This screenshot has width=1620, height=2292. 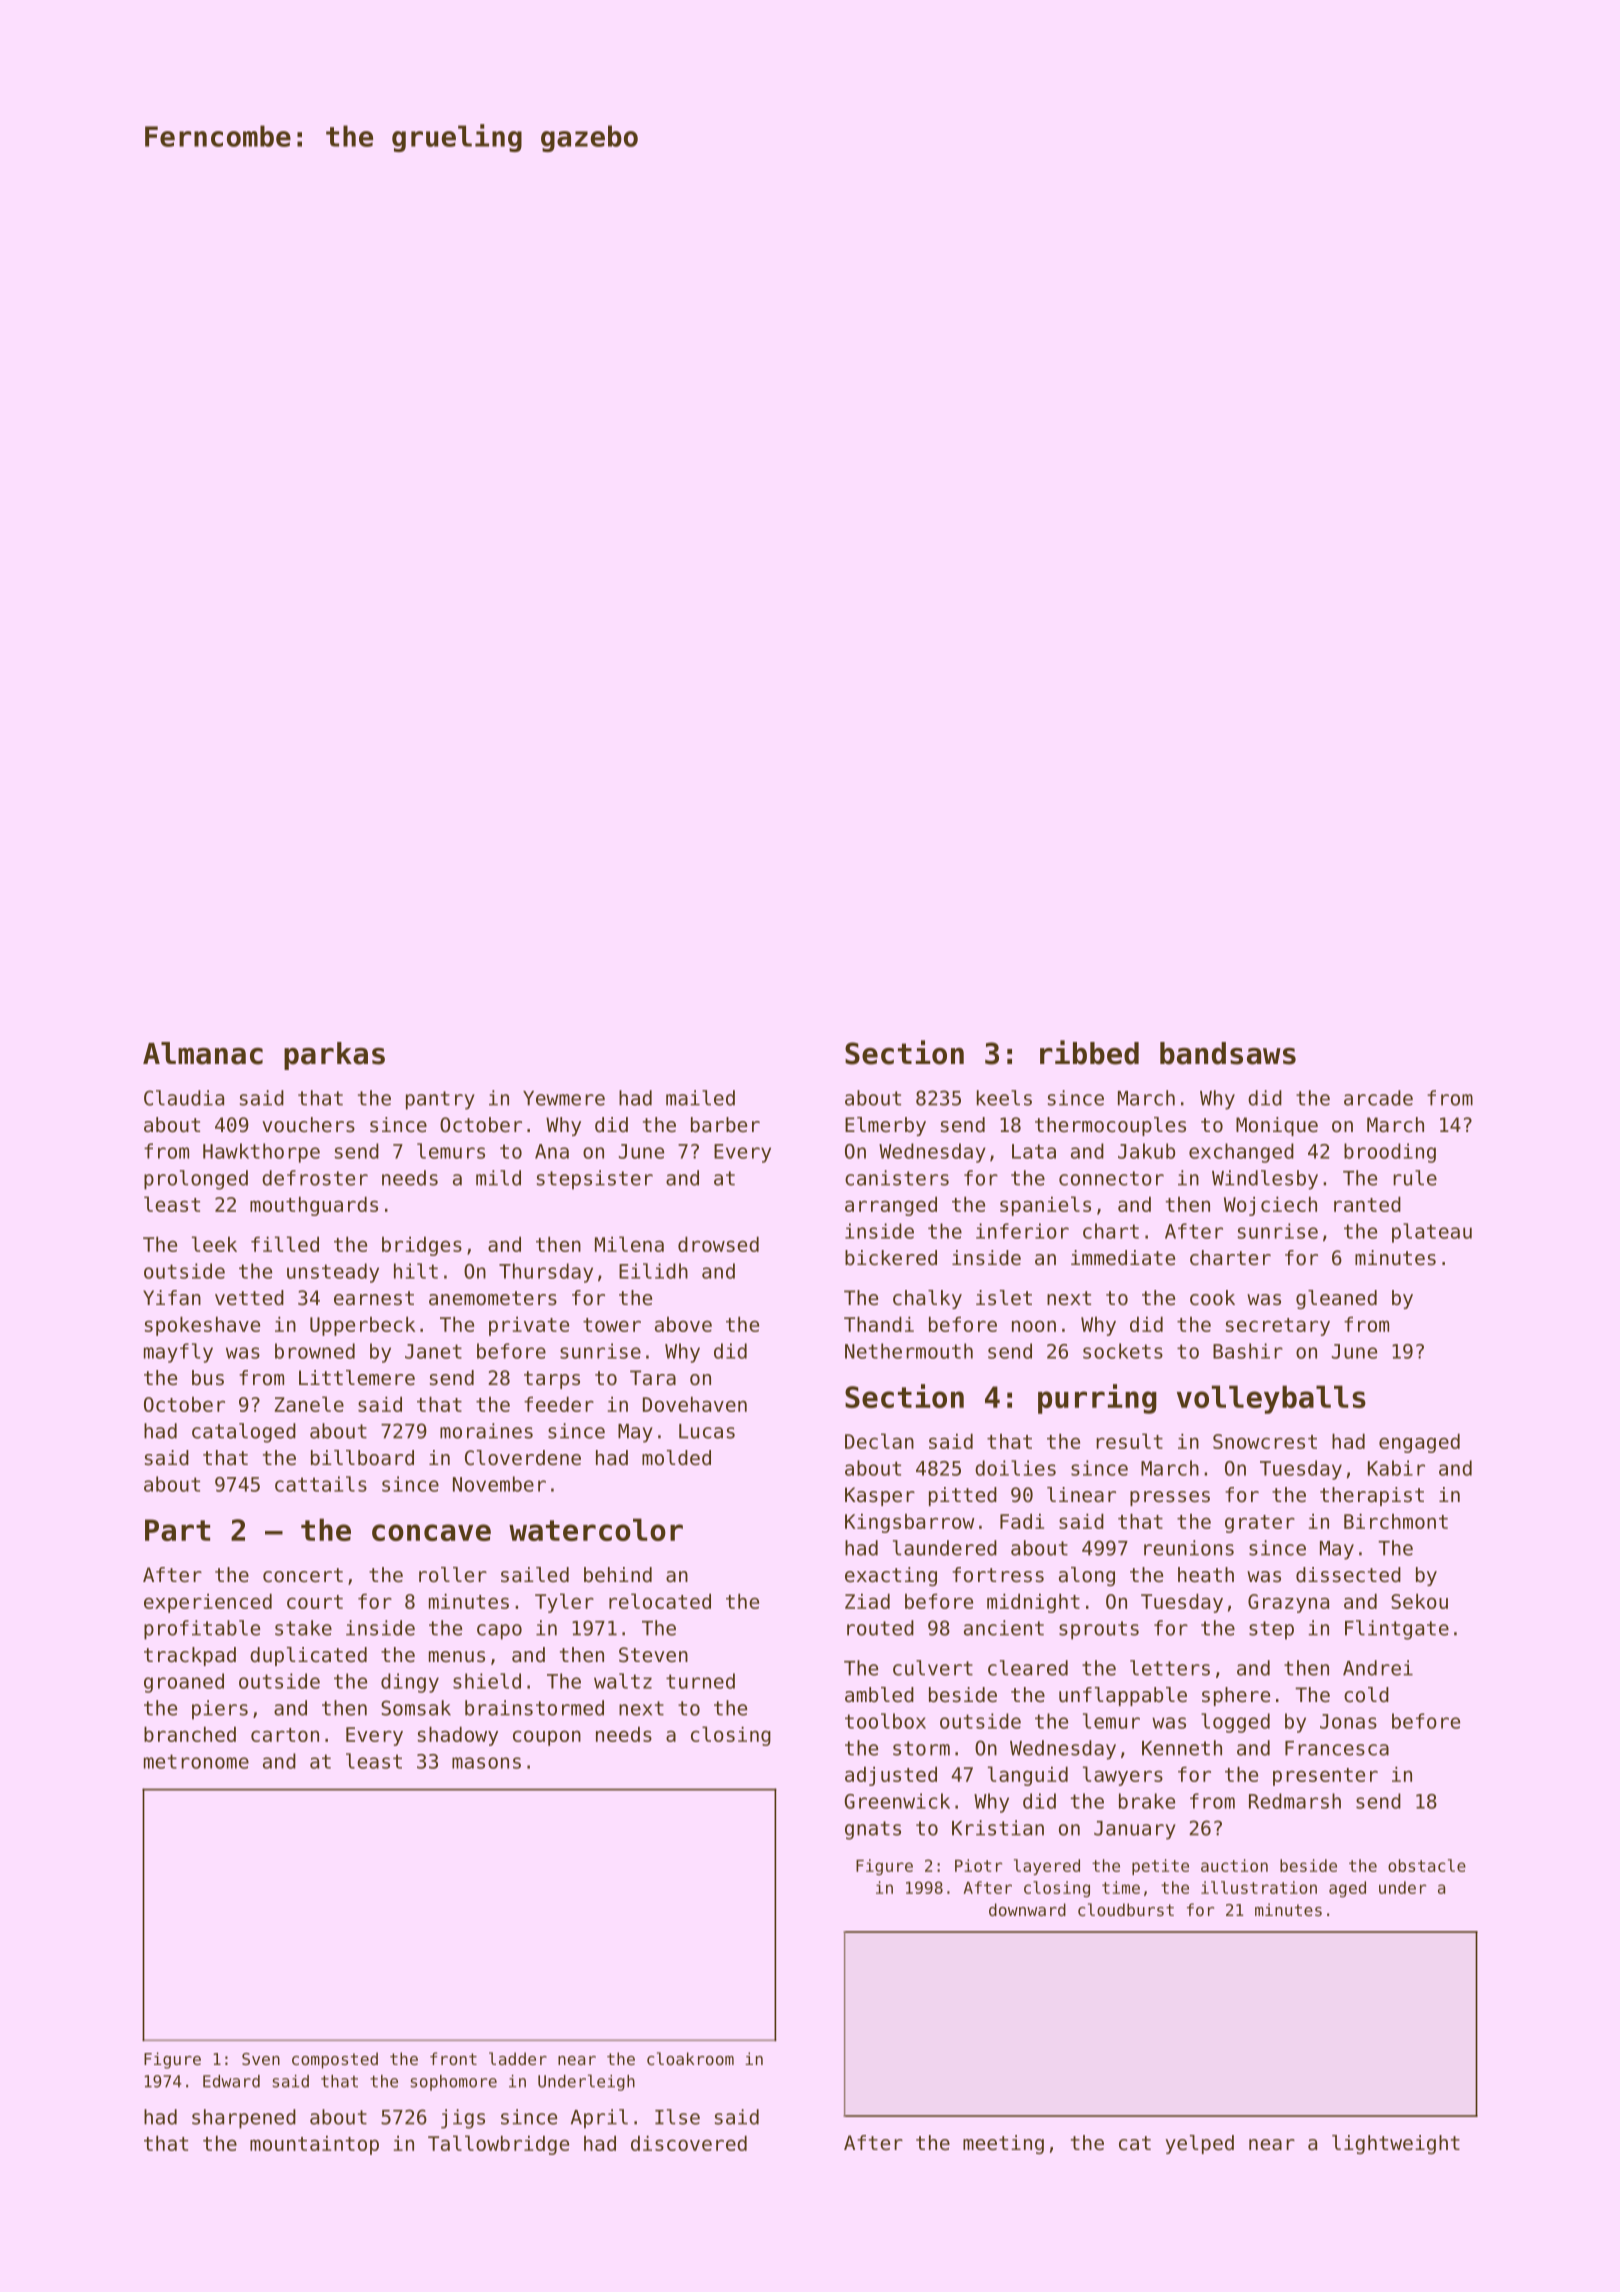 What do you see at coordinates (498, 1178) in the screenshot?
I see `mild` at bounding box center [498, 1178].
